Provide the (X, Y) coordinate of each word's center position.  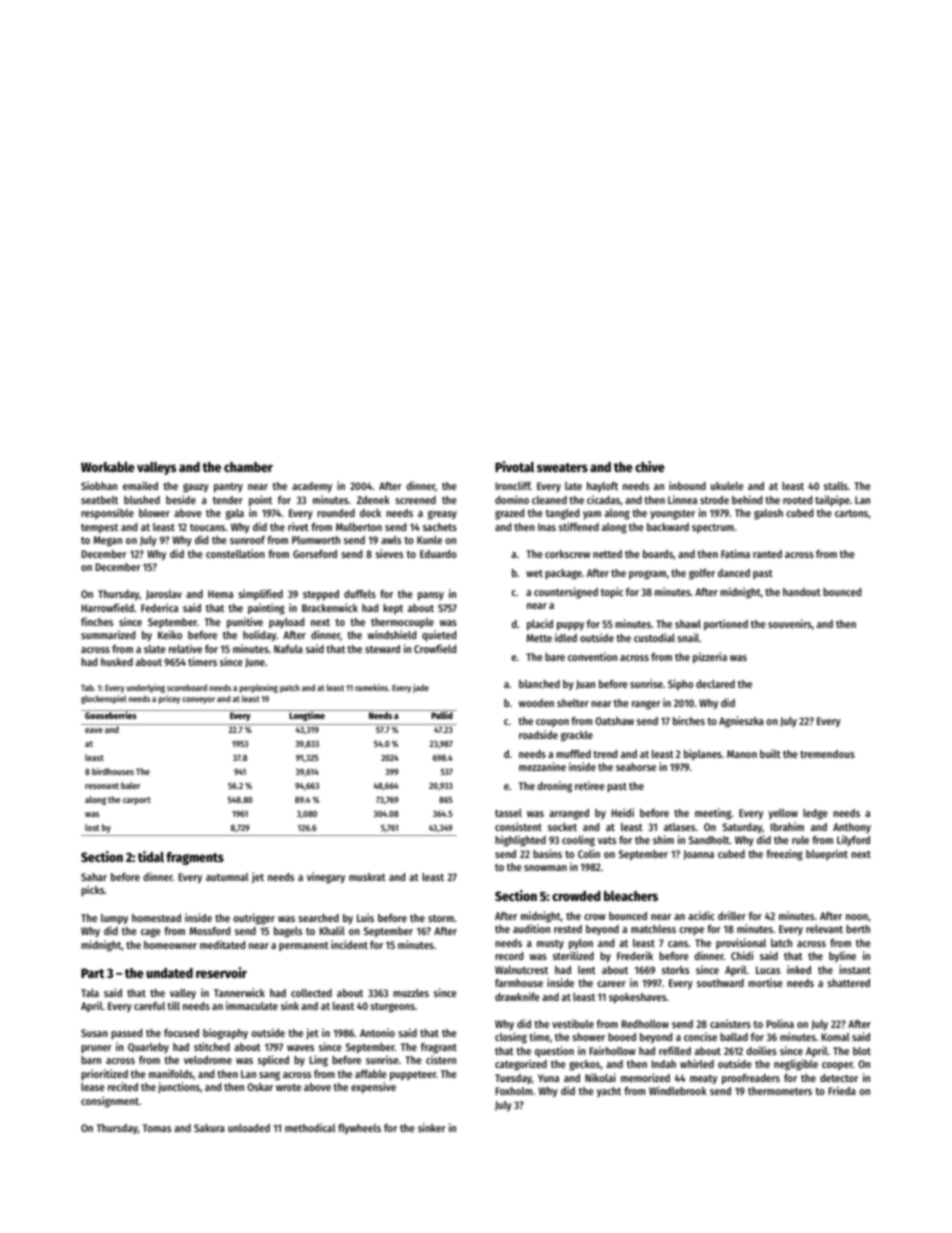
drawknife (517, 996)
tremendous (827, 754)
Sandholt (709, 840)
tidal (151, 856)
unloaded (249, 1128)
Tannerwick (239, 992)
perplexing (259, 688)
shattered (848, 983)
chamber (248, 467)
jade (421, 688)
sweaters (562, 467)
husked (117, 662)
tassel (508, 813)
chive (650, 466)
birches (689, 720)
